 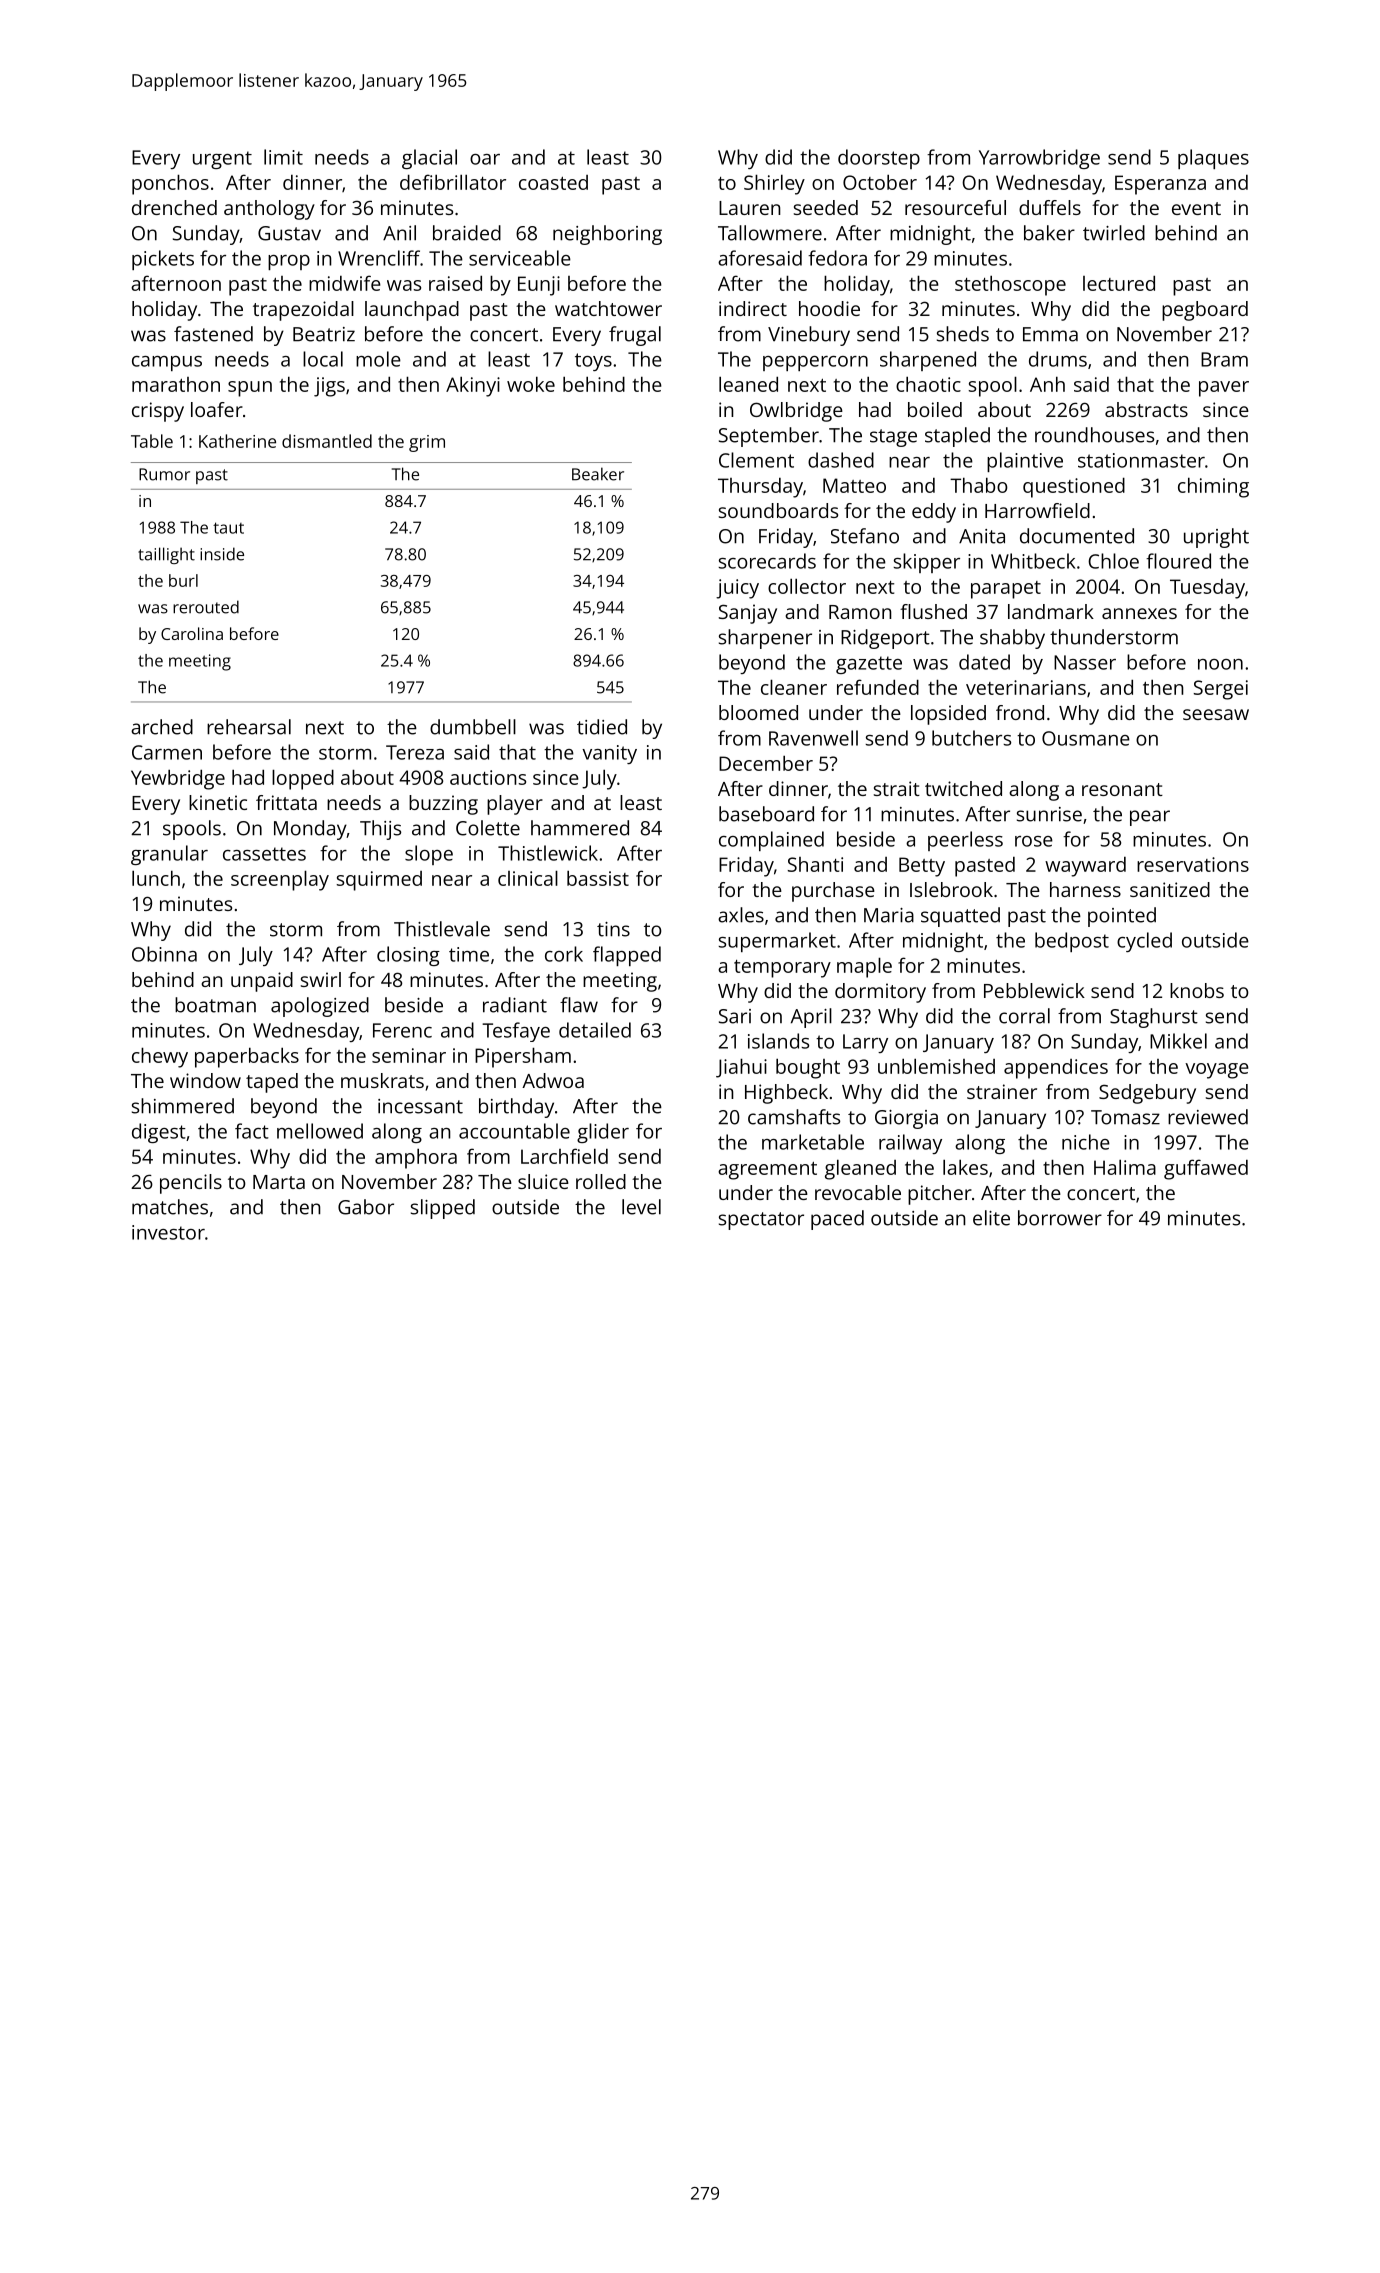 I want to click on supermarket, so click(x=777, y=942).
